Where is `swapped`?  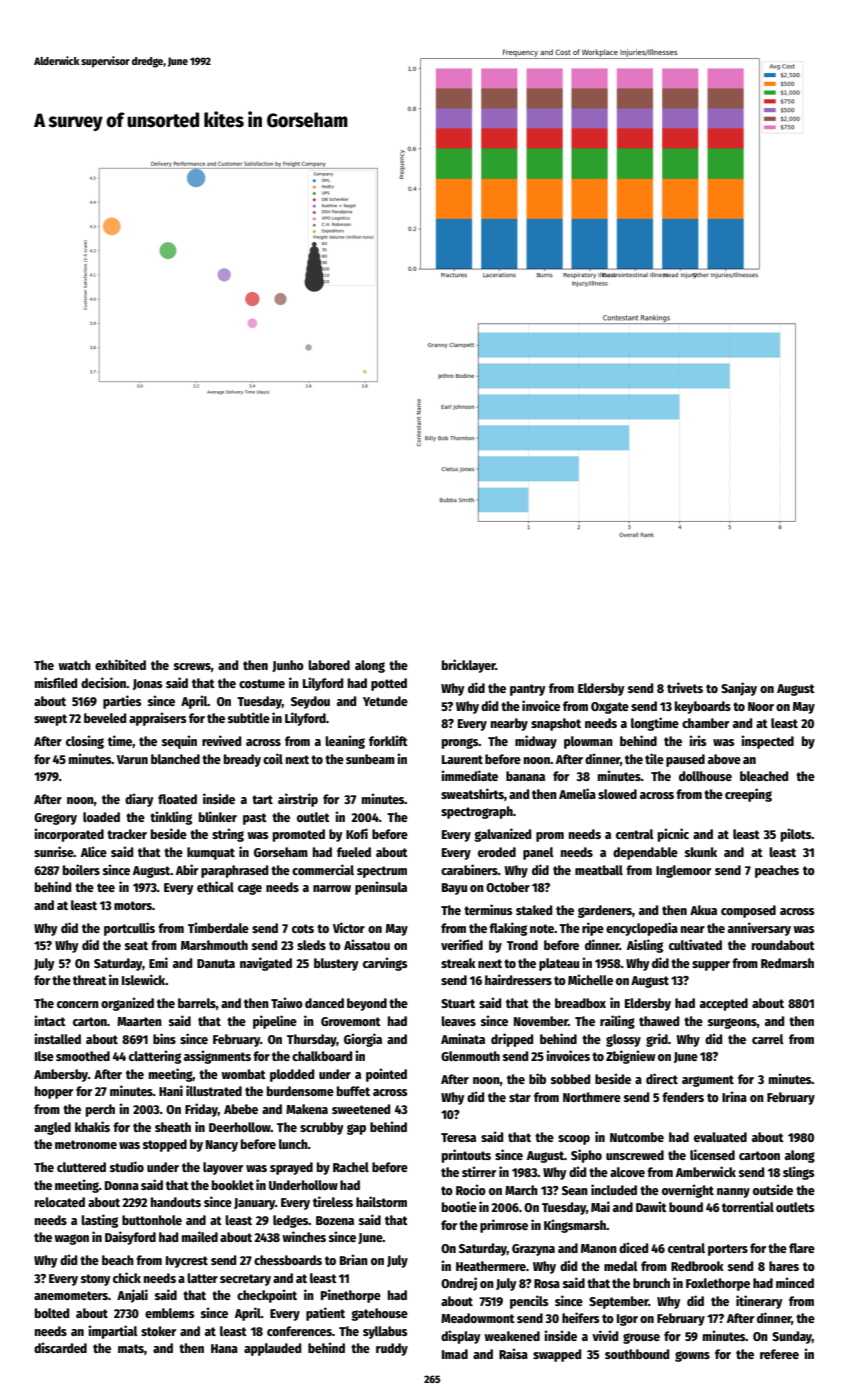 swapped is located at coordinates (557, 1355).
